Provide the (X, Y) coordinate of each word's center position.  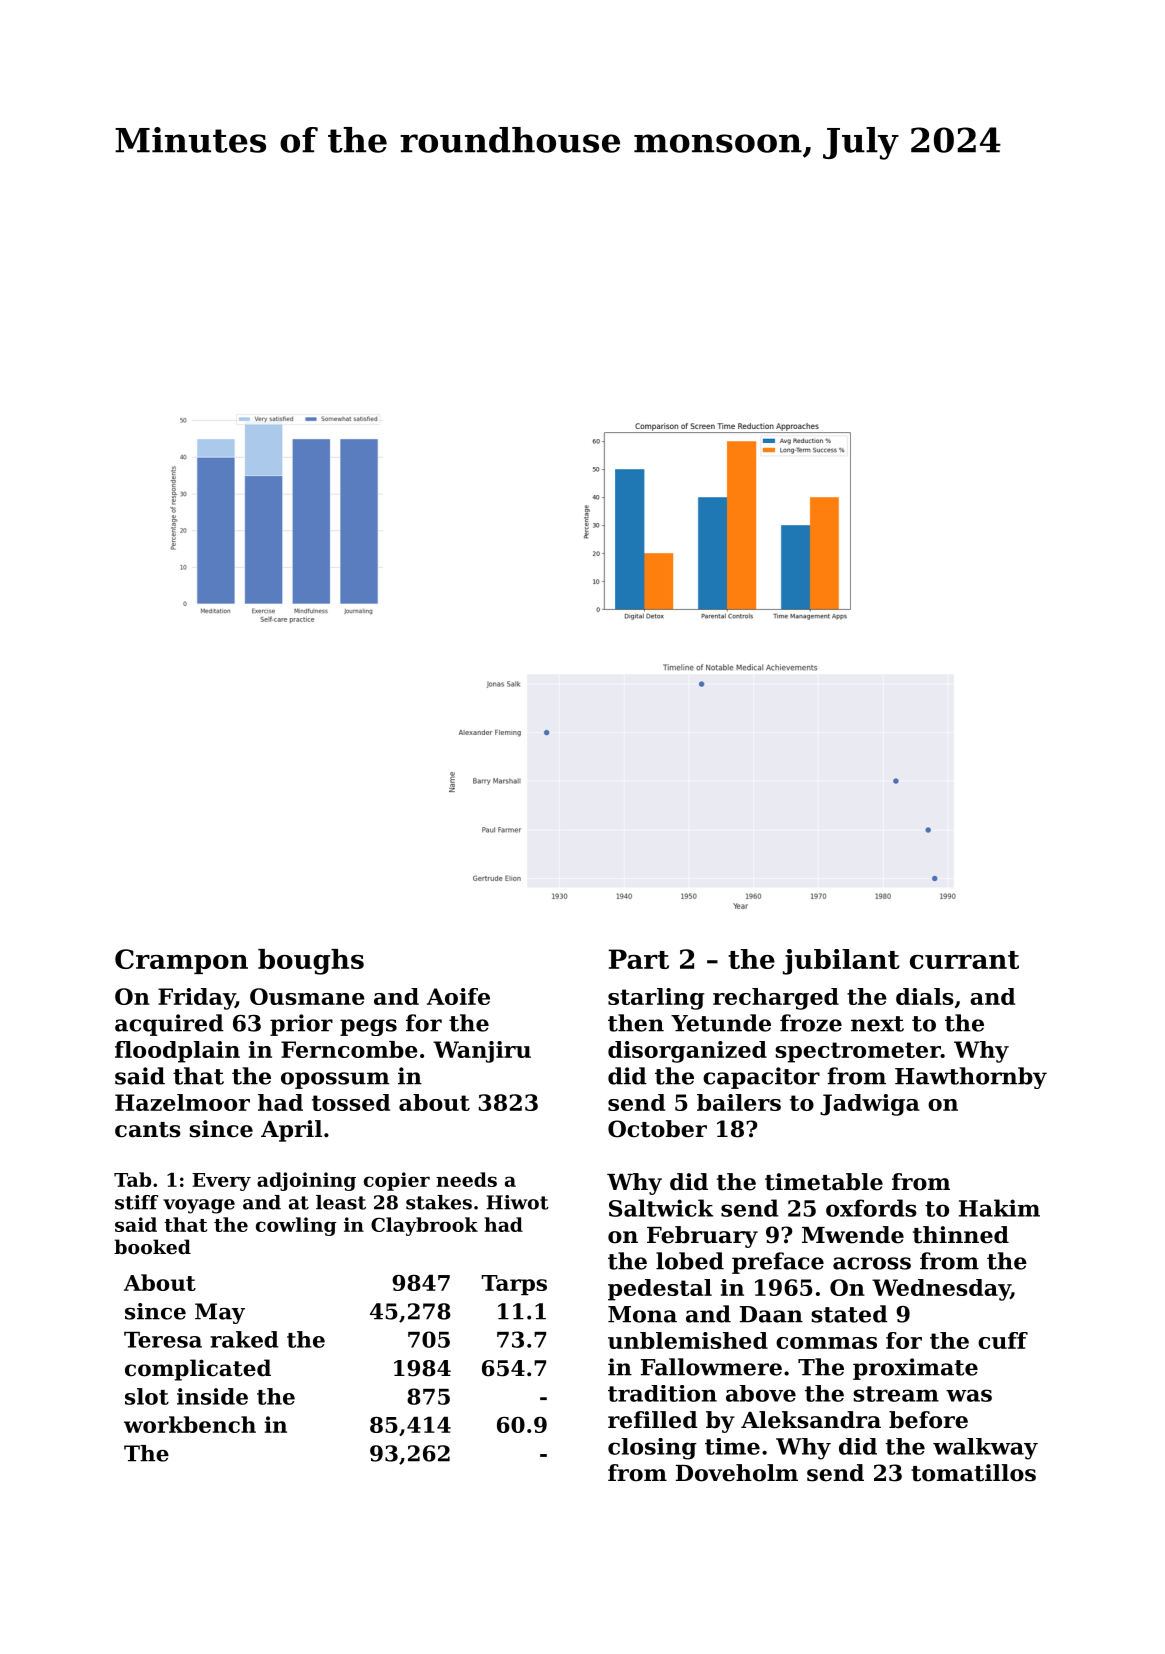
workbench (190, 1424)
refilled (653, 1420)
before (928, 1420)
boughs (311, 962)
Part (638, 959)
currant (964, 960)
